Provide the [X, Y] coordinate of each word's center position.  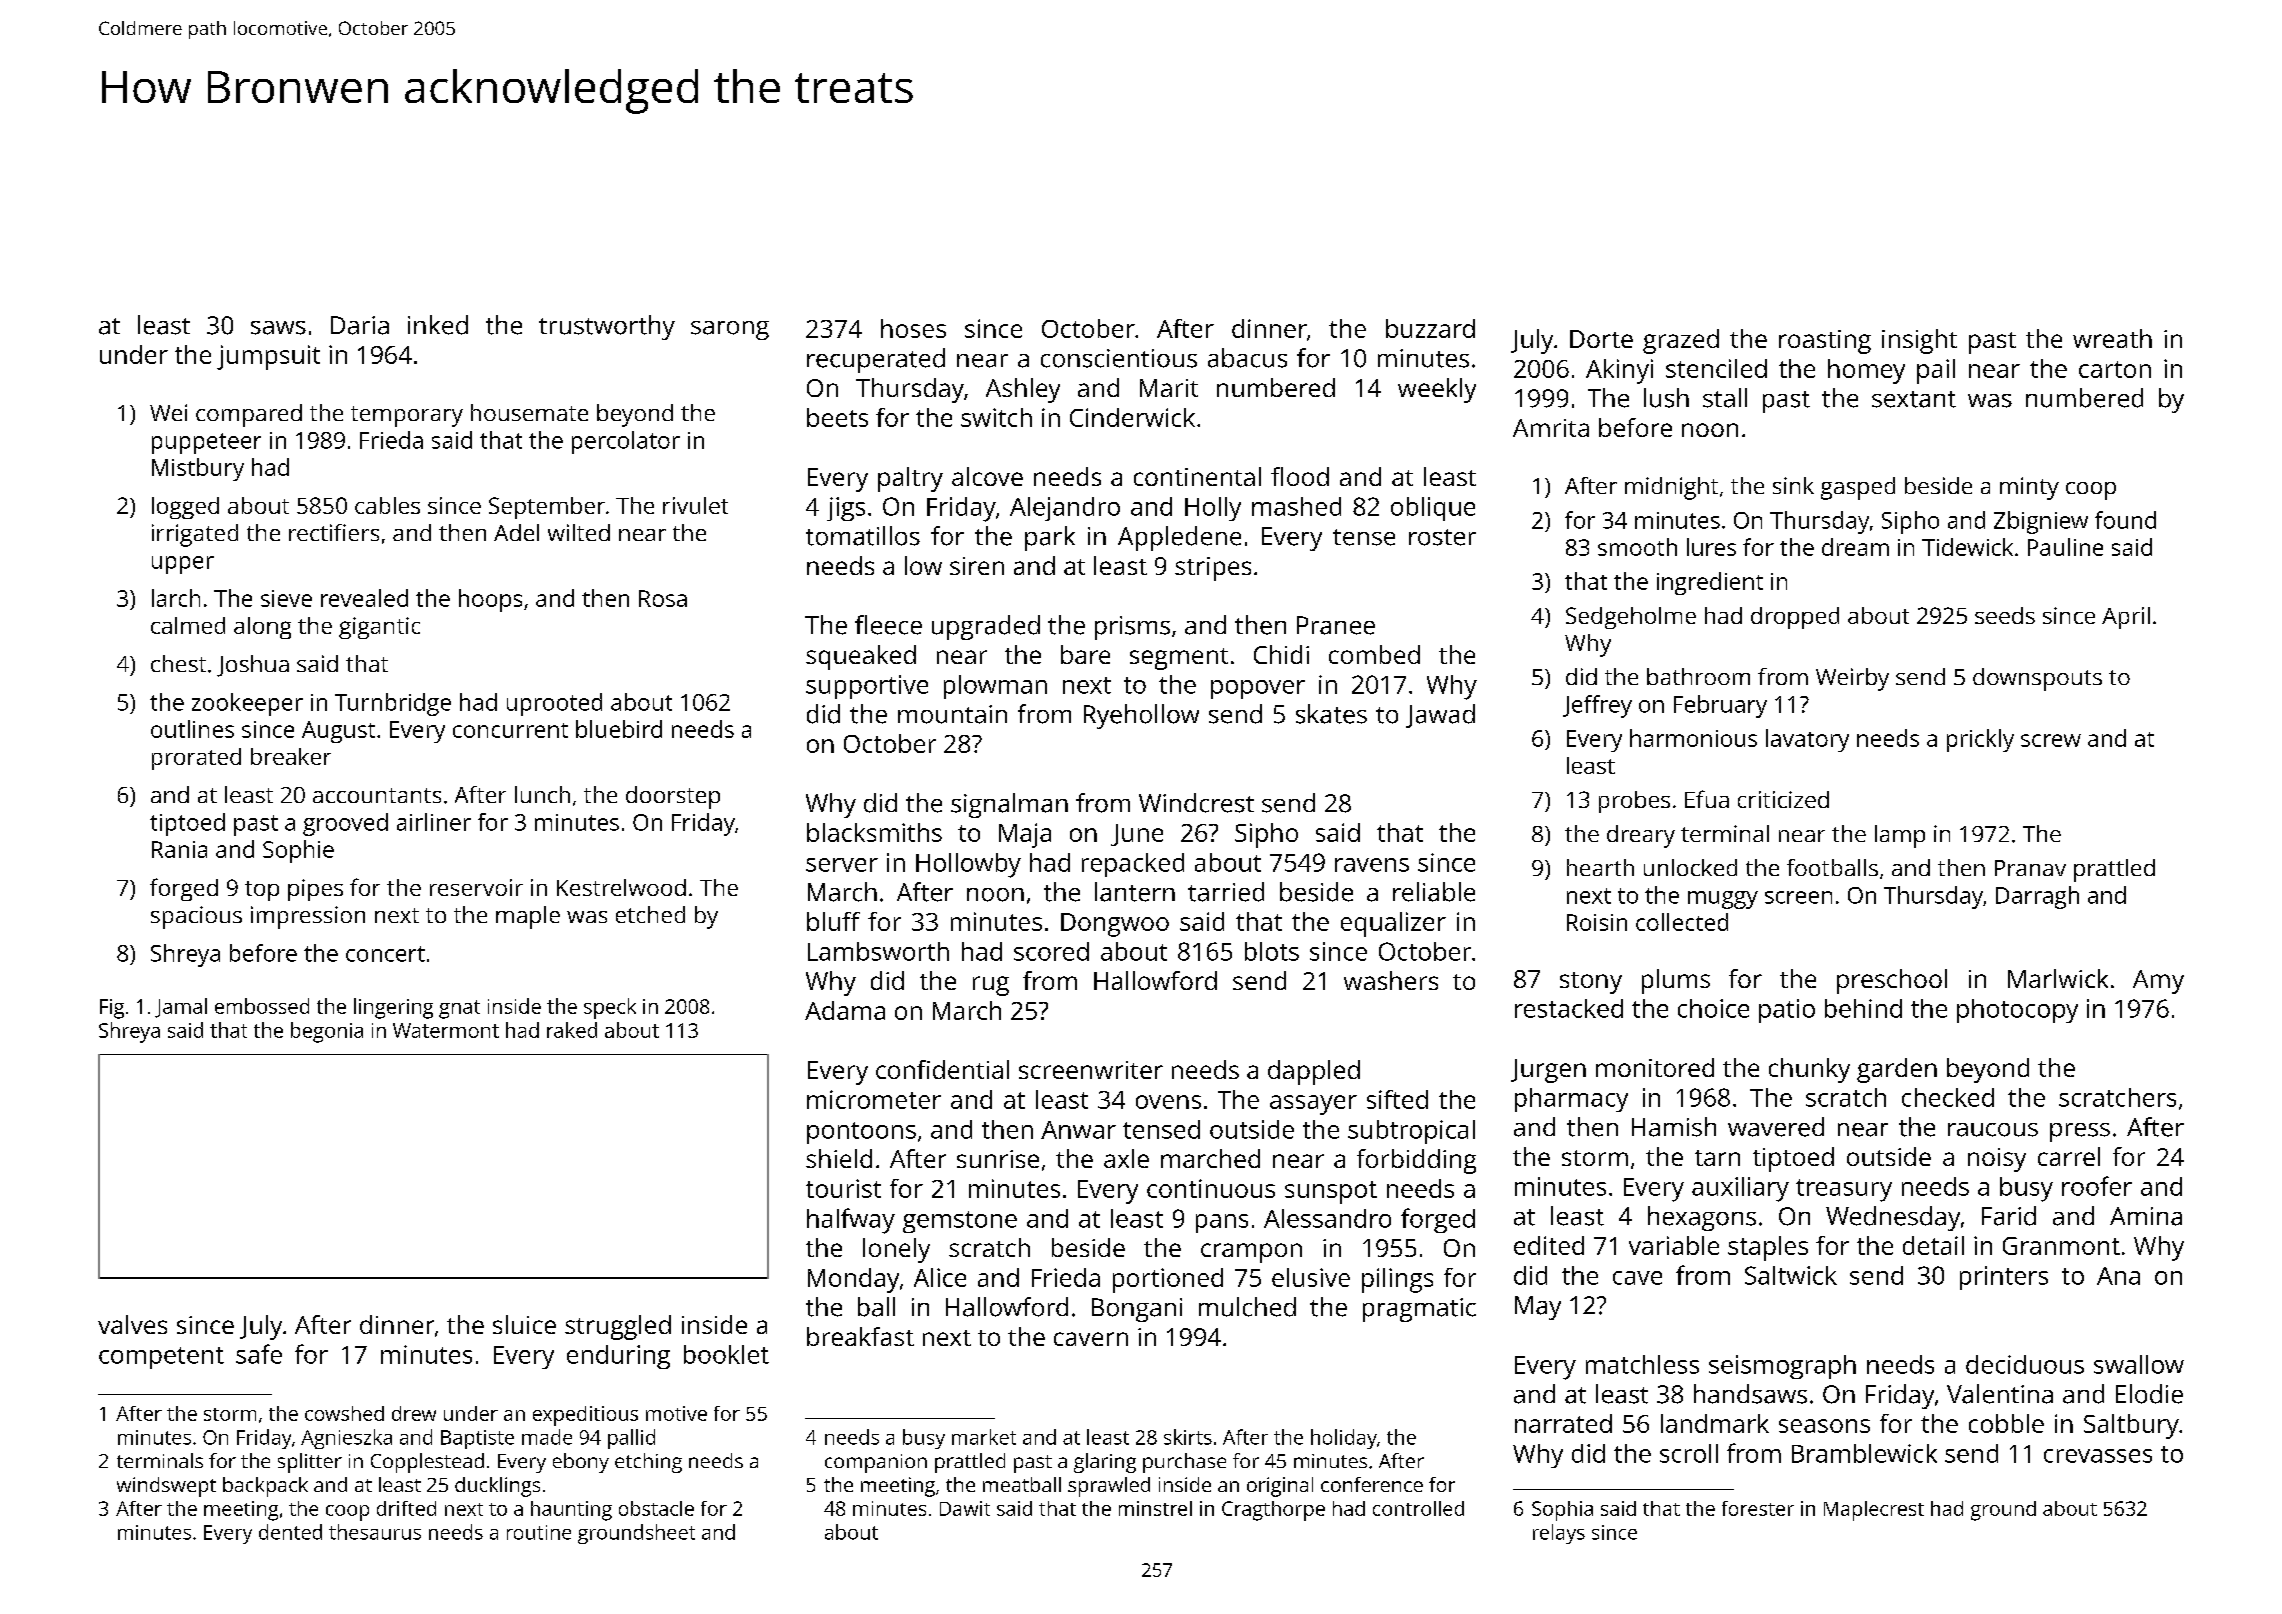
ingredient [1710, 583]
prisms [1132, 628]
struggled [618, 1327]
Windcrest [1196, 803]
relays [1559, 1534]
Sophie [298, 851]
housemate [529, 412]
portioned [1168, 1280]
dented [290, 1532]
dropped [1795, 618]
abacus [1247, 358]
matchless [1642, 1364]
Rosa [663, 598]
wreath [2112, 338]
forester [1758, 1508]
